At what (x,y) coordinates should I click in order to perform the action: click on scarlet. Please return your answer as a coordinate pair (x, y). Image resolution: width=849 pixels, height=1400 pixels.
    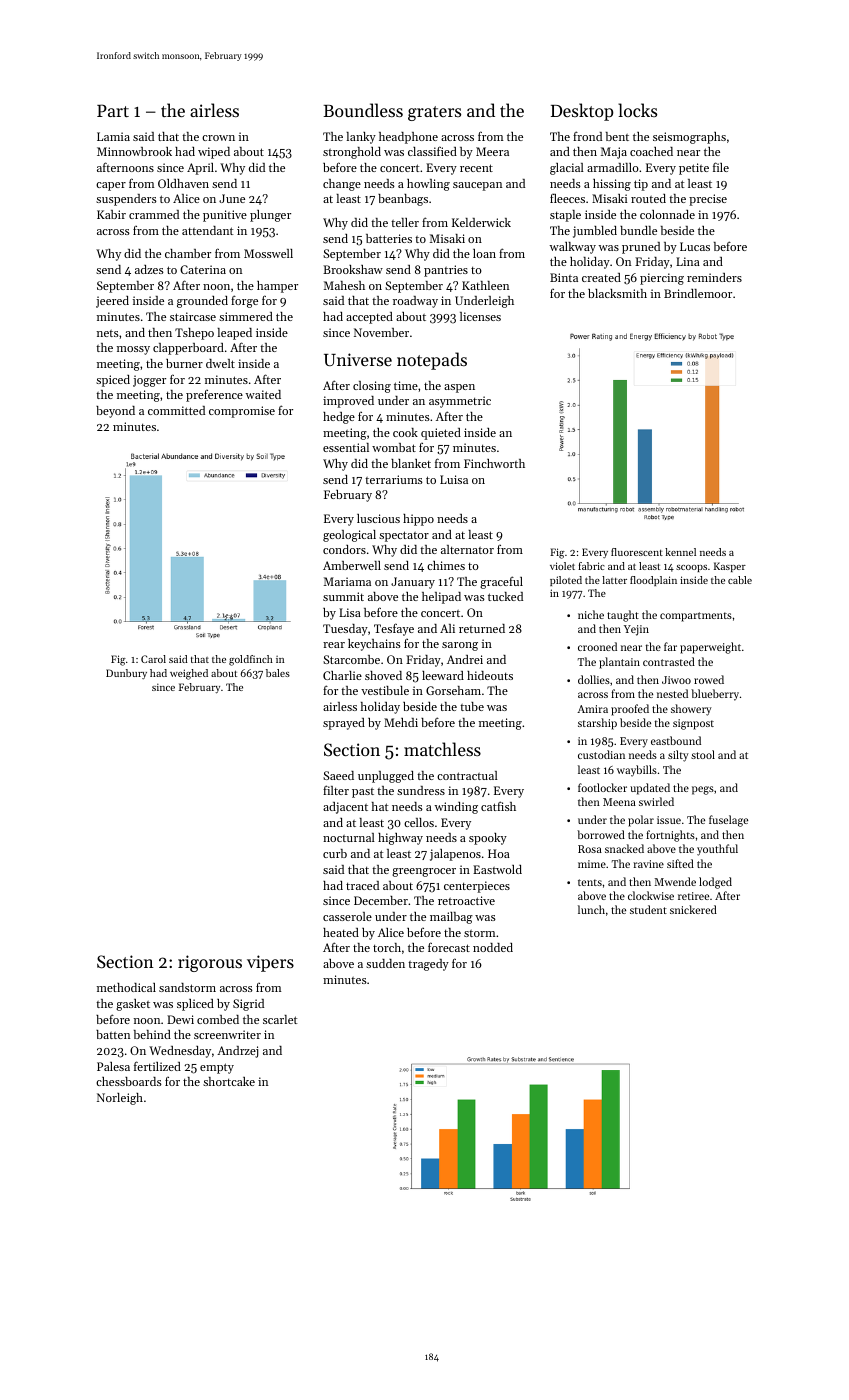
    Looking at the image, I should click on (280, 1019).
